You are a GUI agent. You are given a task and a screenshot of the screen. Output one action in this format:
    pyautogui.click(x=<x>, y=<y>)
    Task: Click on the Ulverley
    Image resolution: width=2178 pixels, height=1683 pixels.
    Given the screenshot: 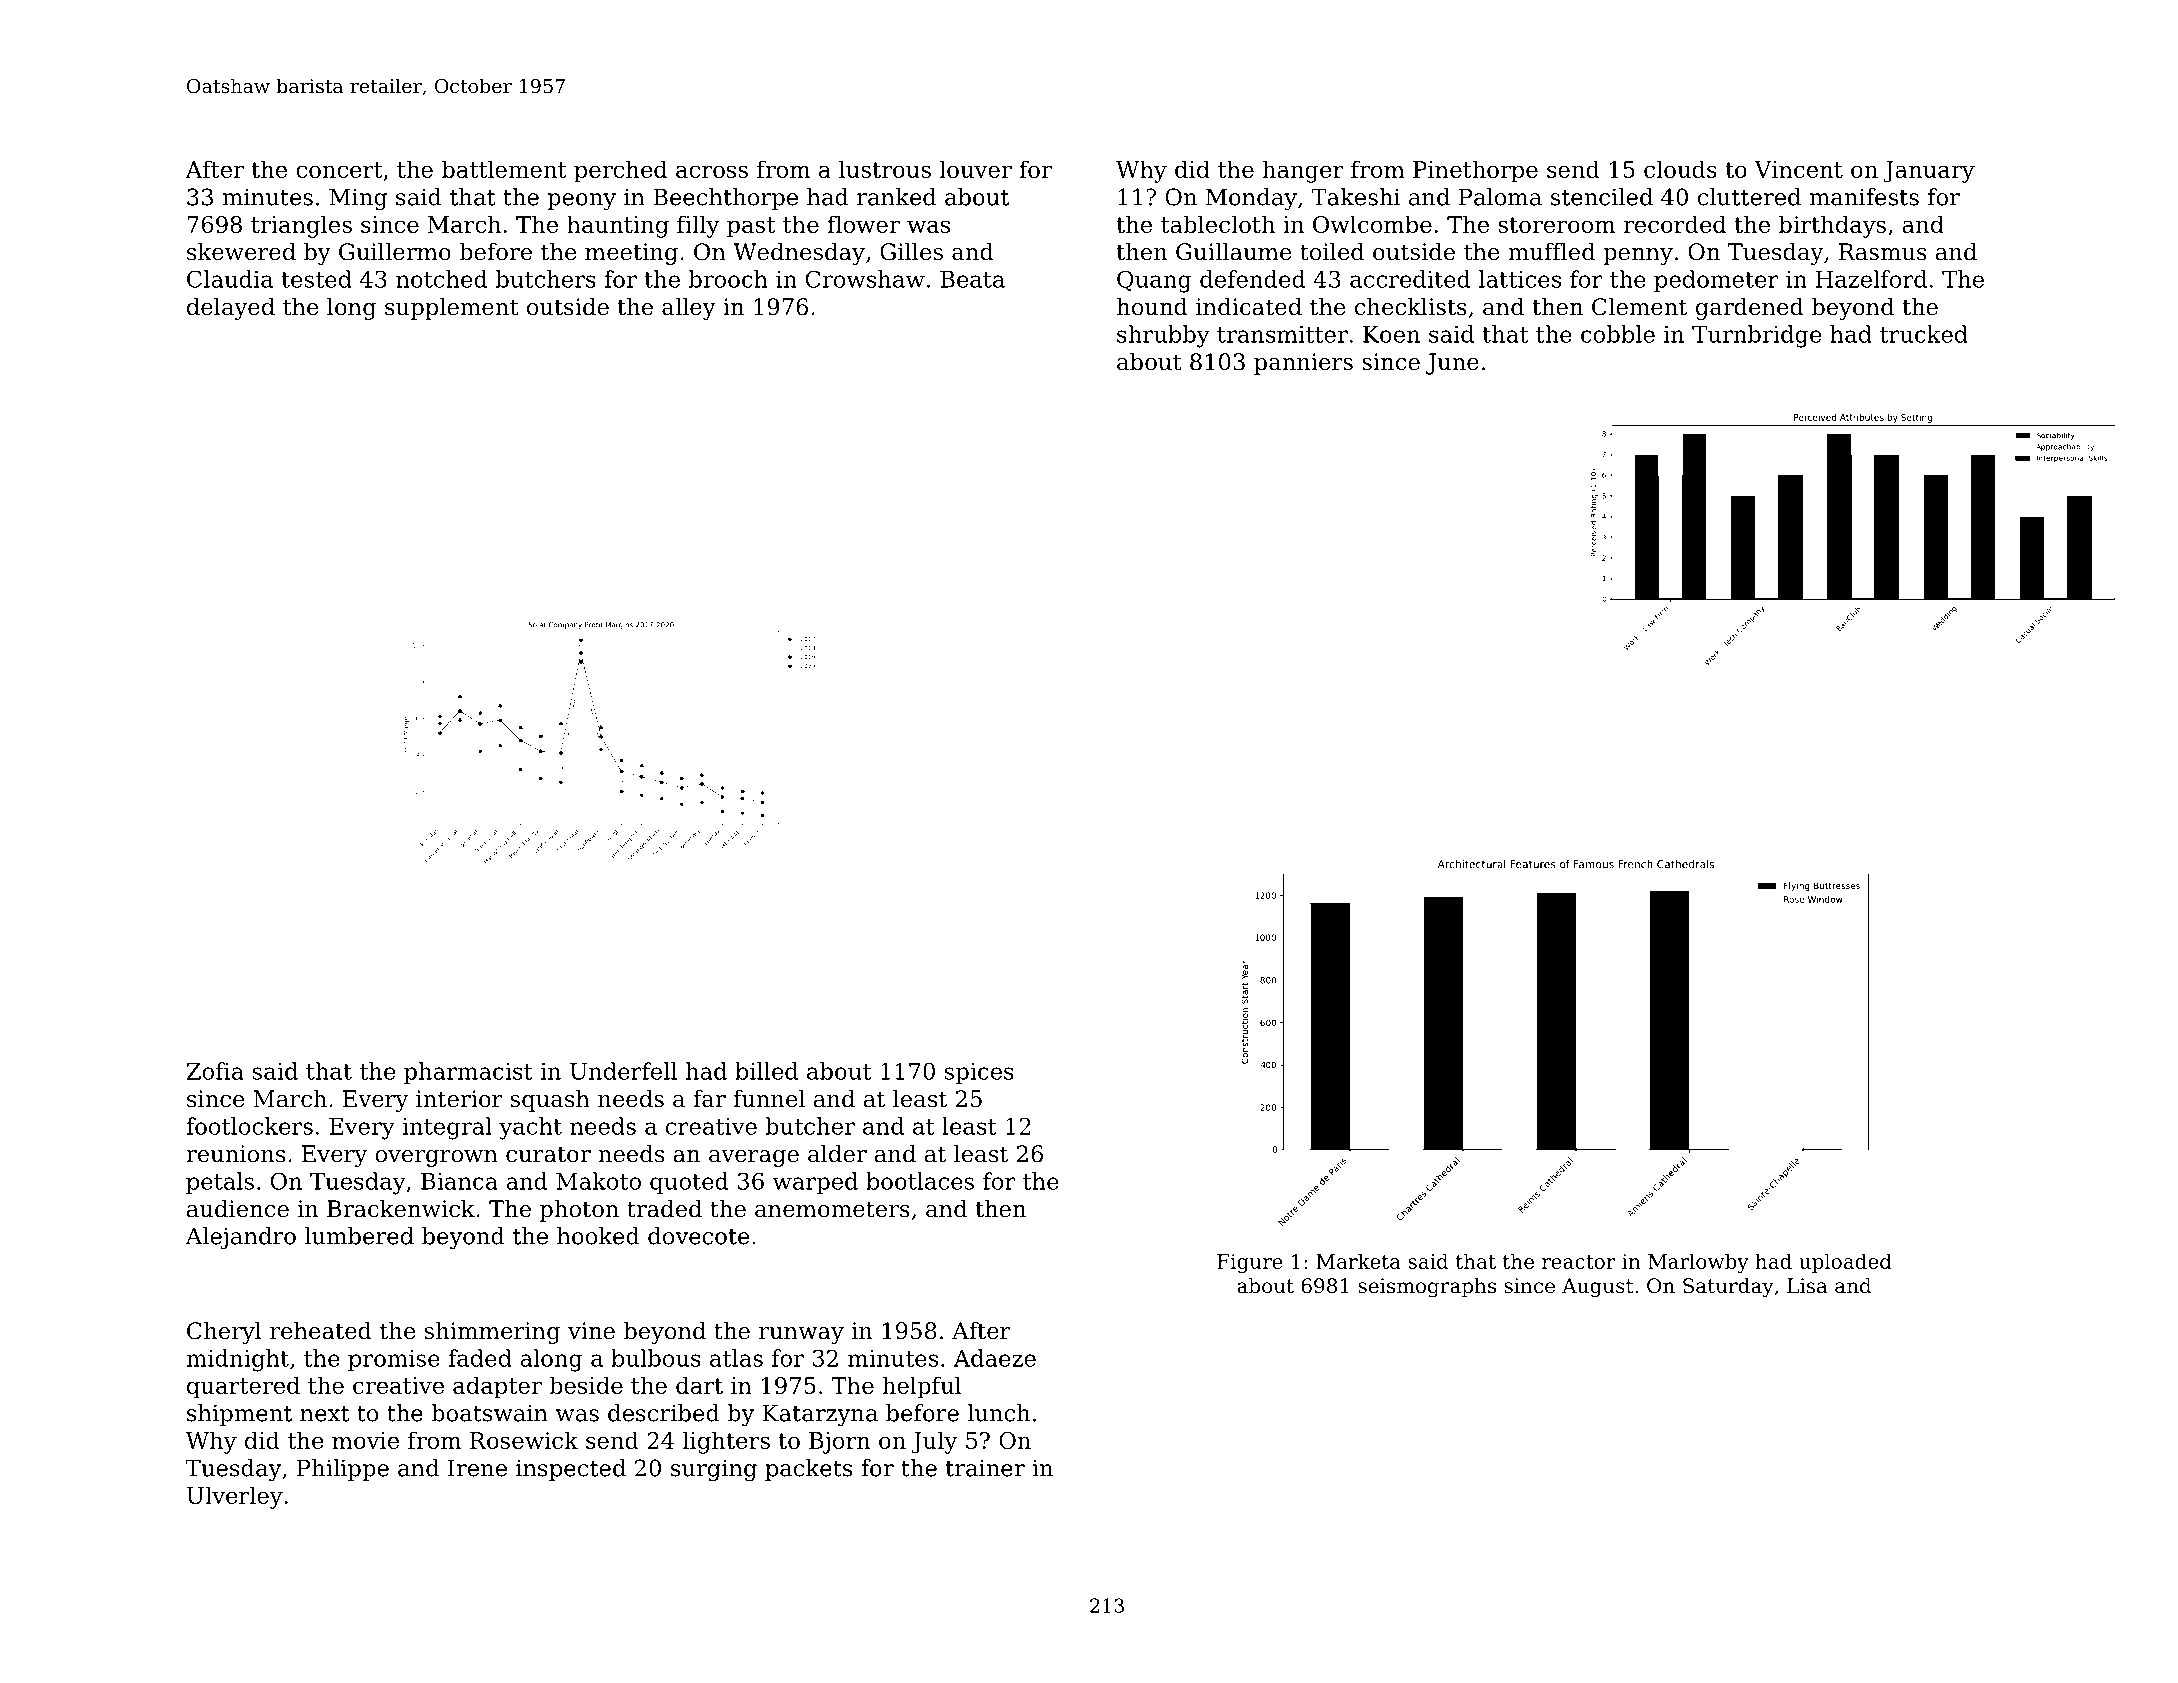 What is the action you would take?
    pyautogui.click(x=235, y=1497)
